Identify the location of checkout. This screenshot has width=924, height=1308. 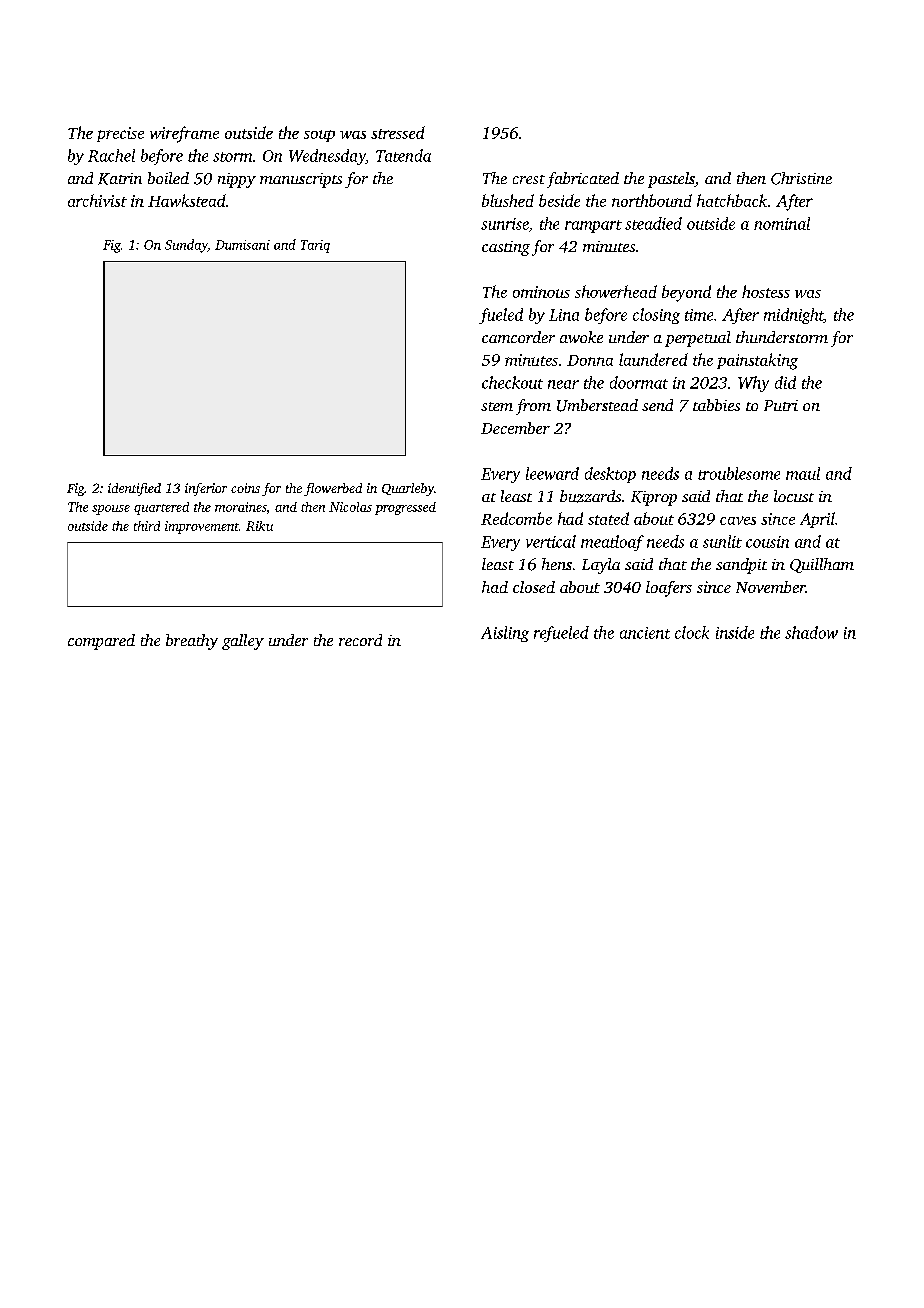
(512, 382).
